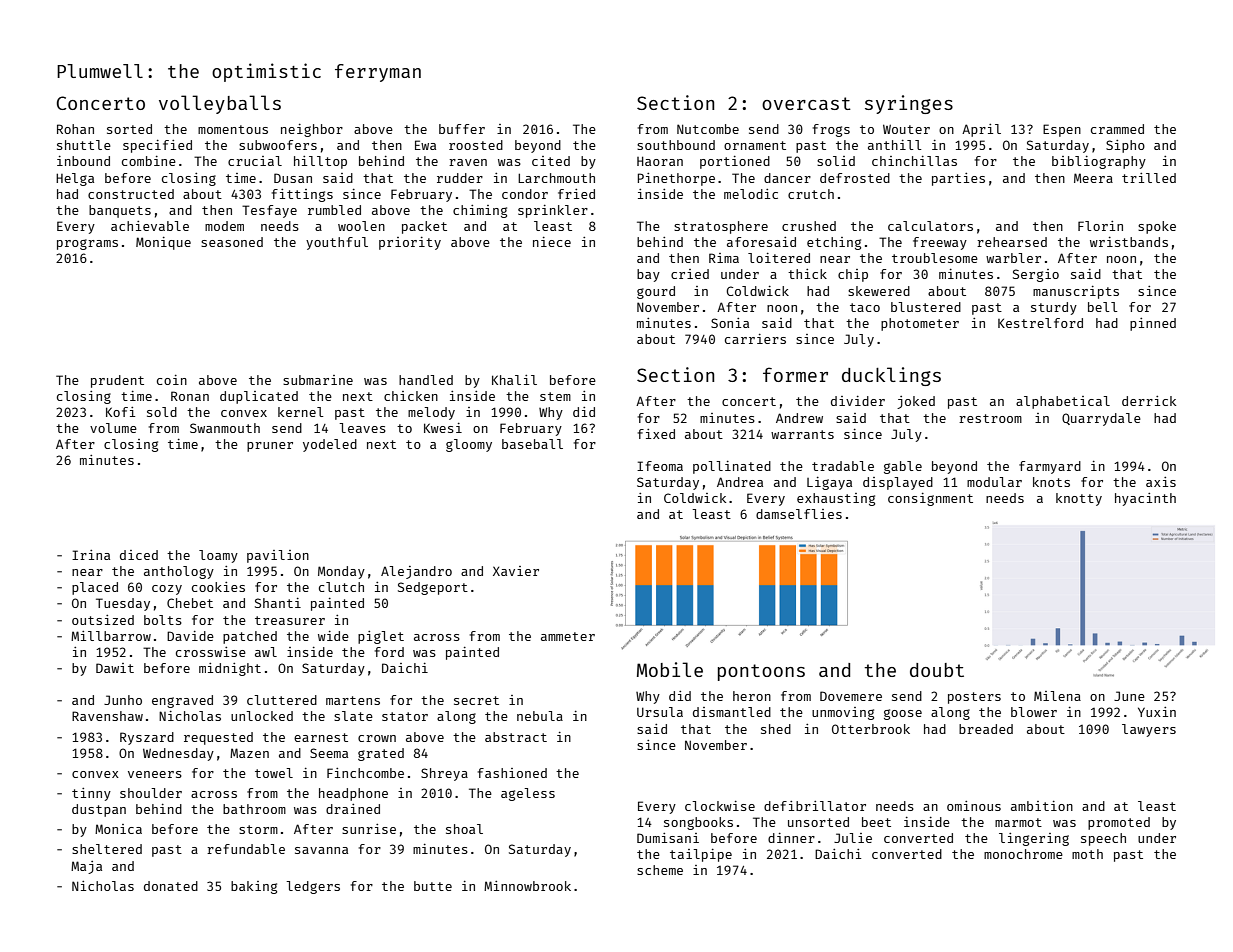 The width and height of the screenshot is (1233, 952). I want to click on Espen, so click(1062, 130).
